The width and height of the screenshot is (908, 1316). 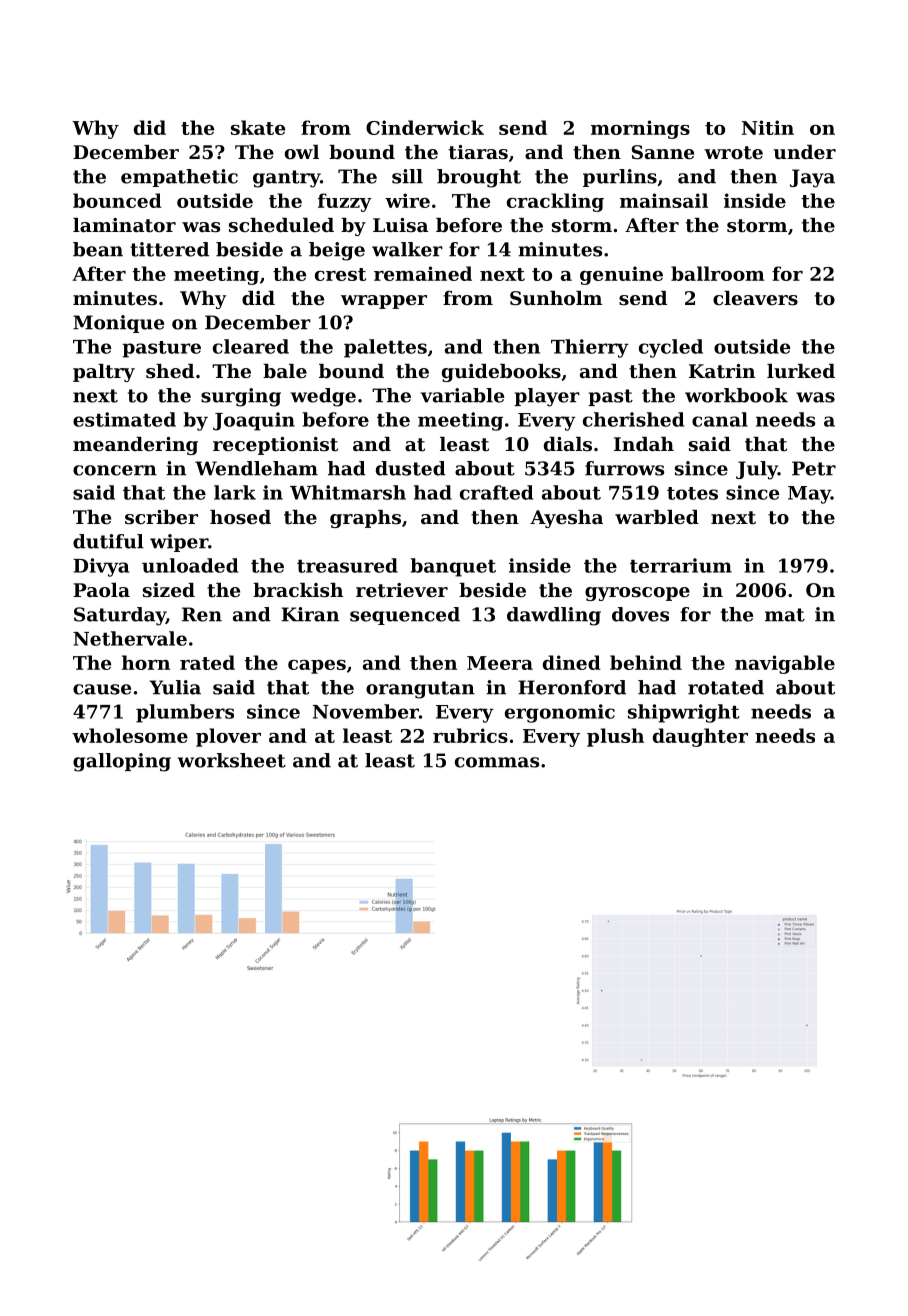 What do you see at coordinates (646, 662) in the screenshot?
I see `behind` at bounding box center [646, 662].
